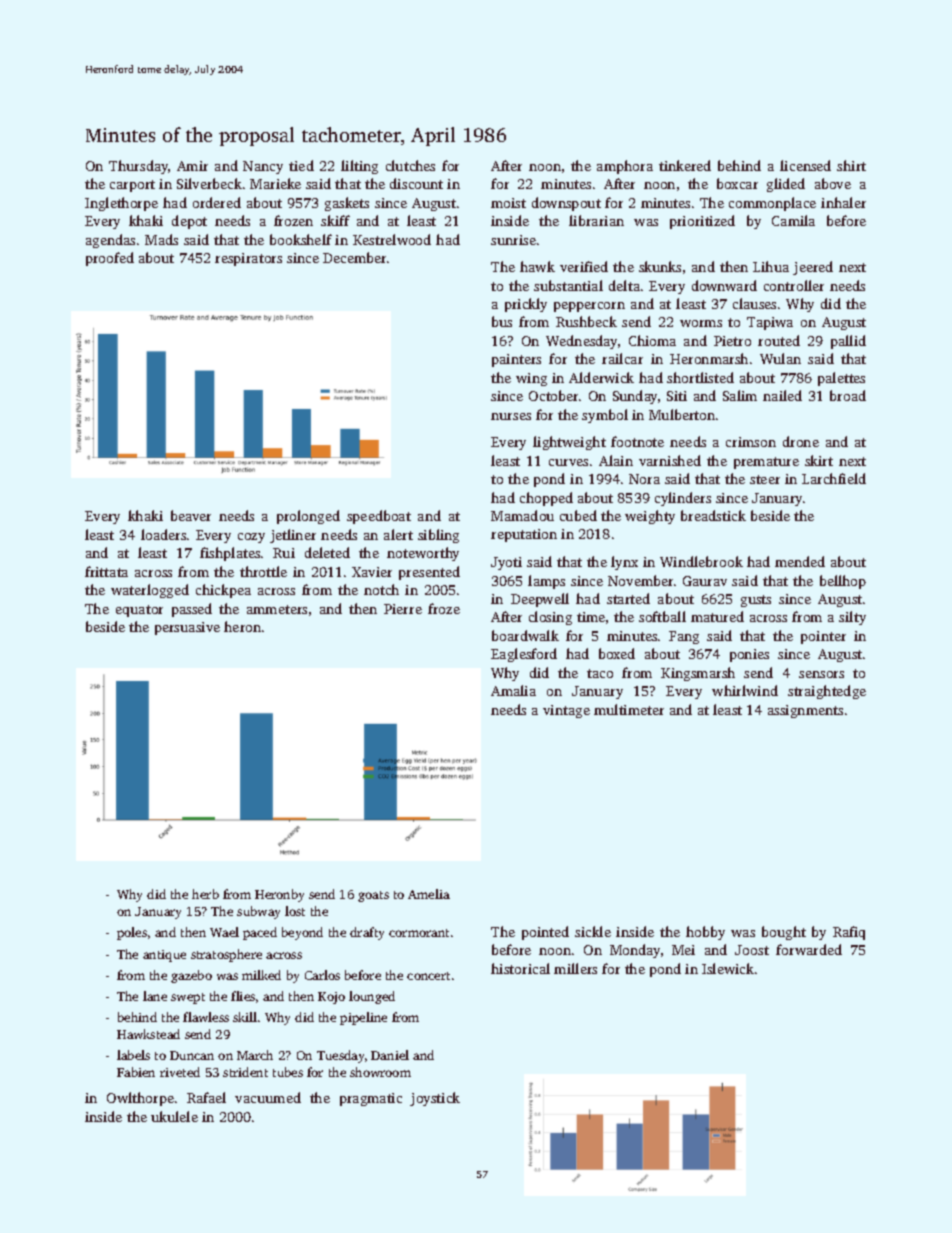  What do you see at coordinates (429, 894) in the screenshot?
I see `Amelia` at bounding box center [429, 894].
